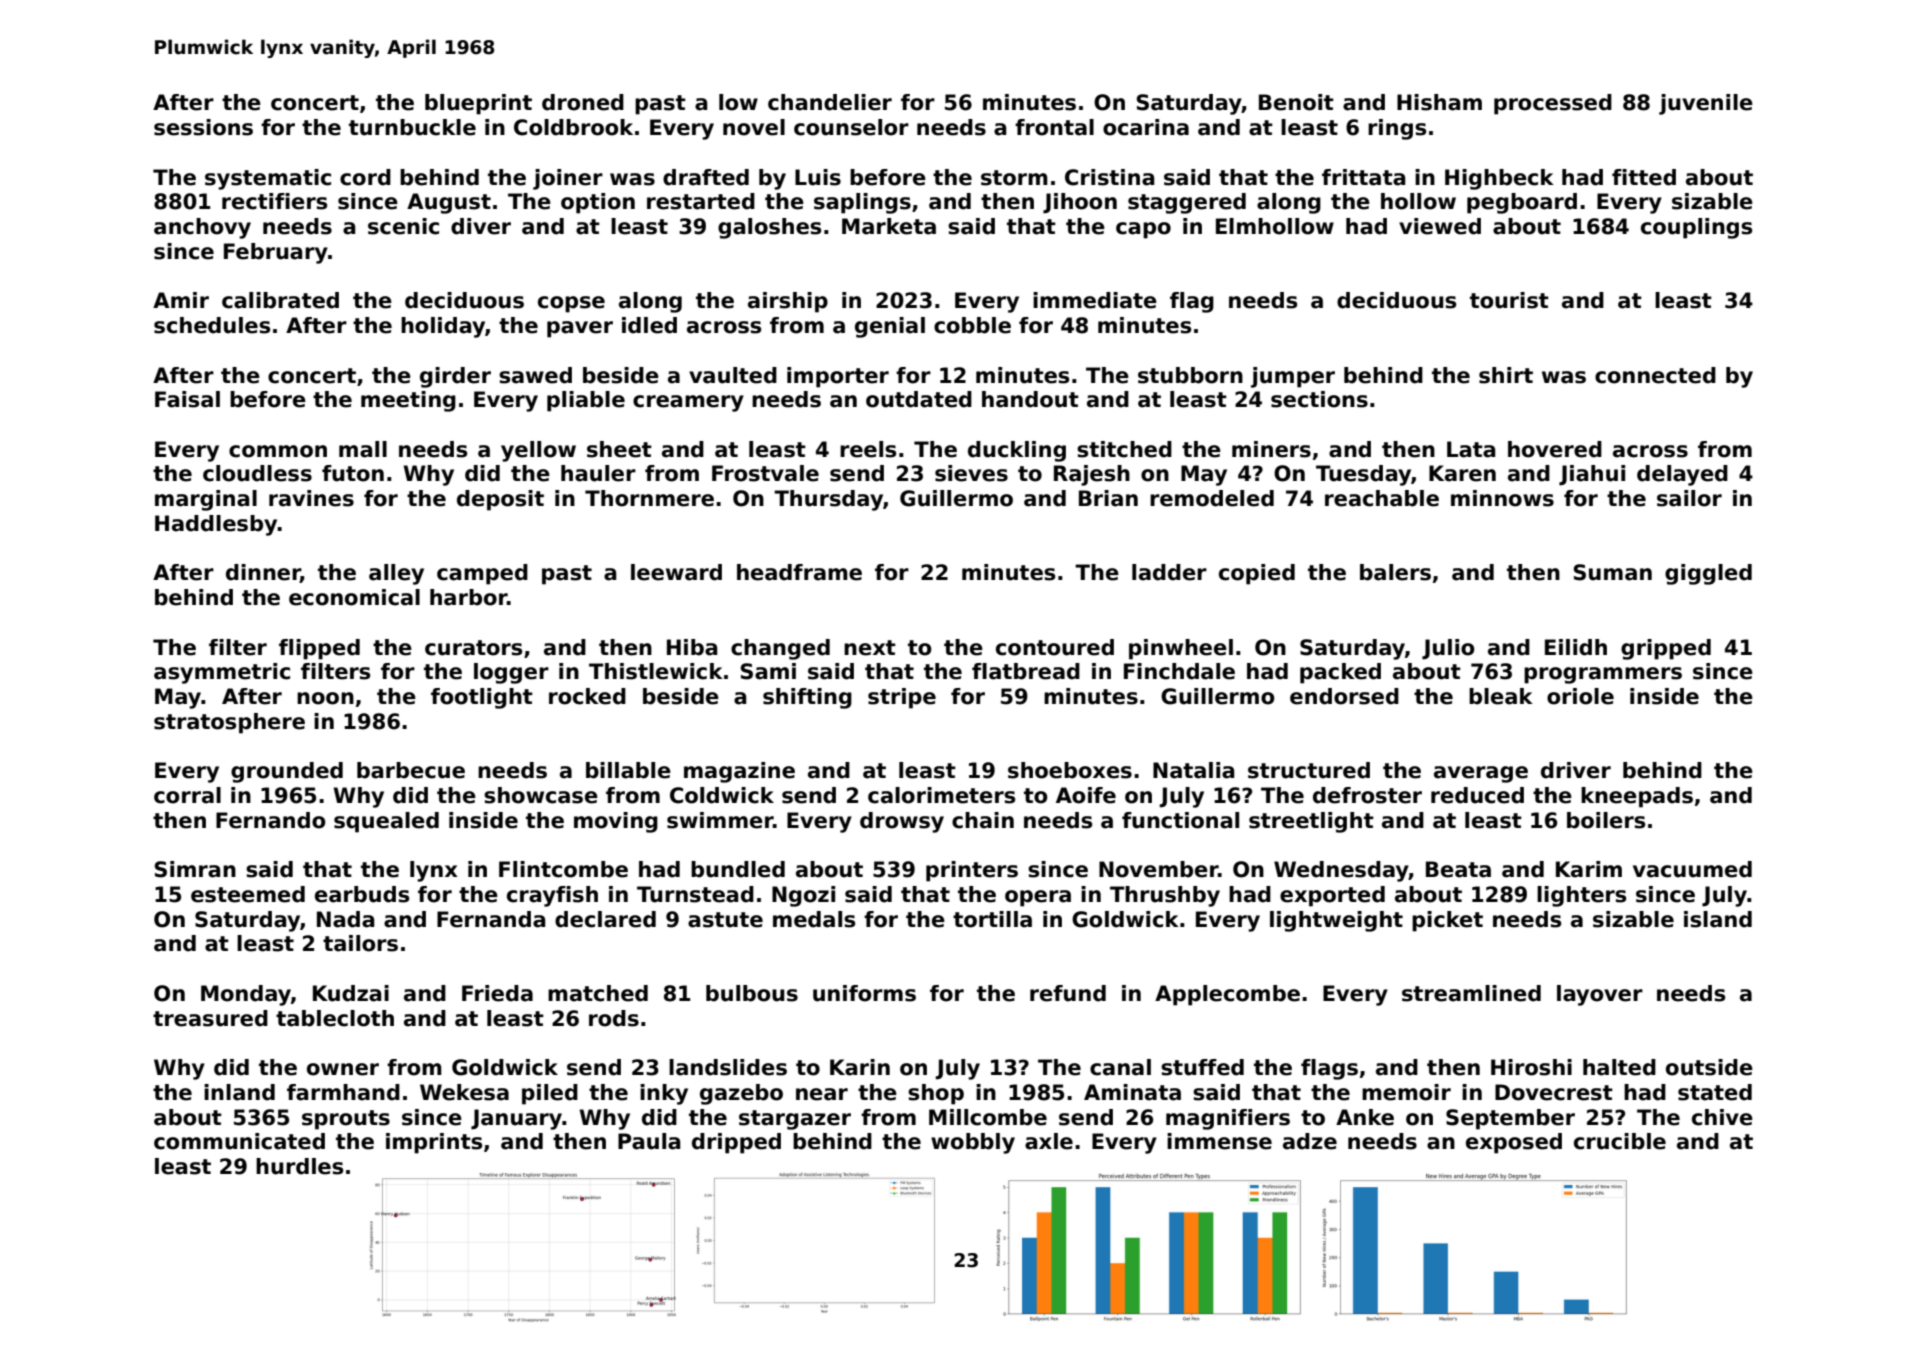 The image size is (1907, 1349). Describe the element at coordinates (1576, 647) in the page. I see `Eilidh` at that location.
